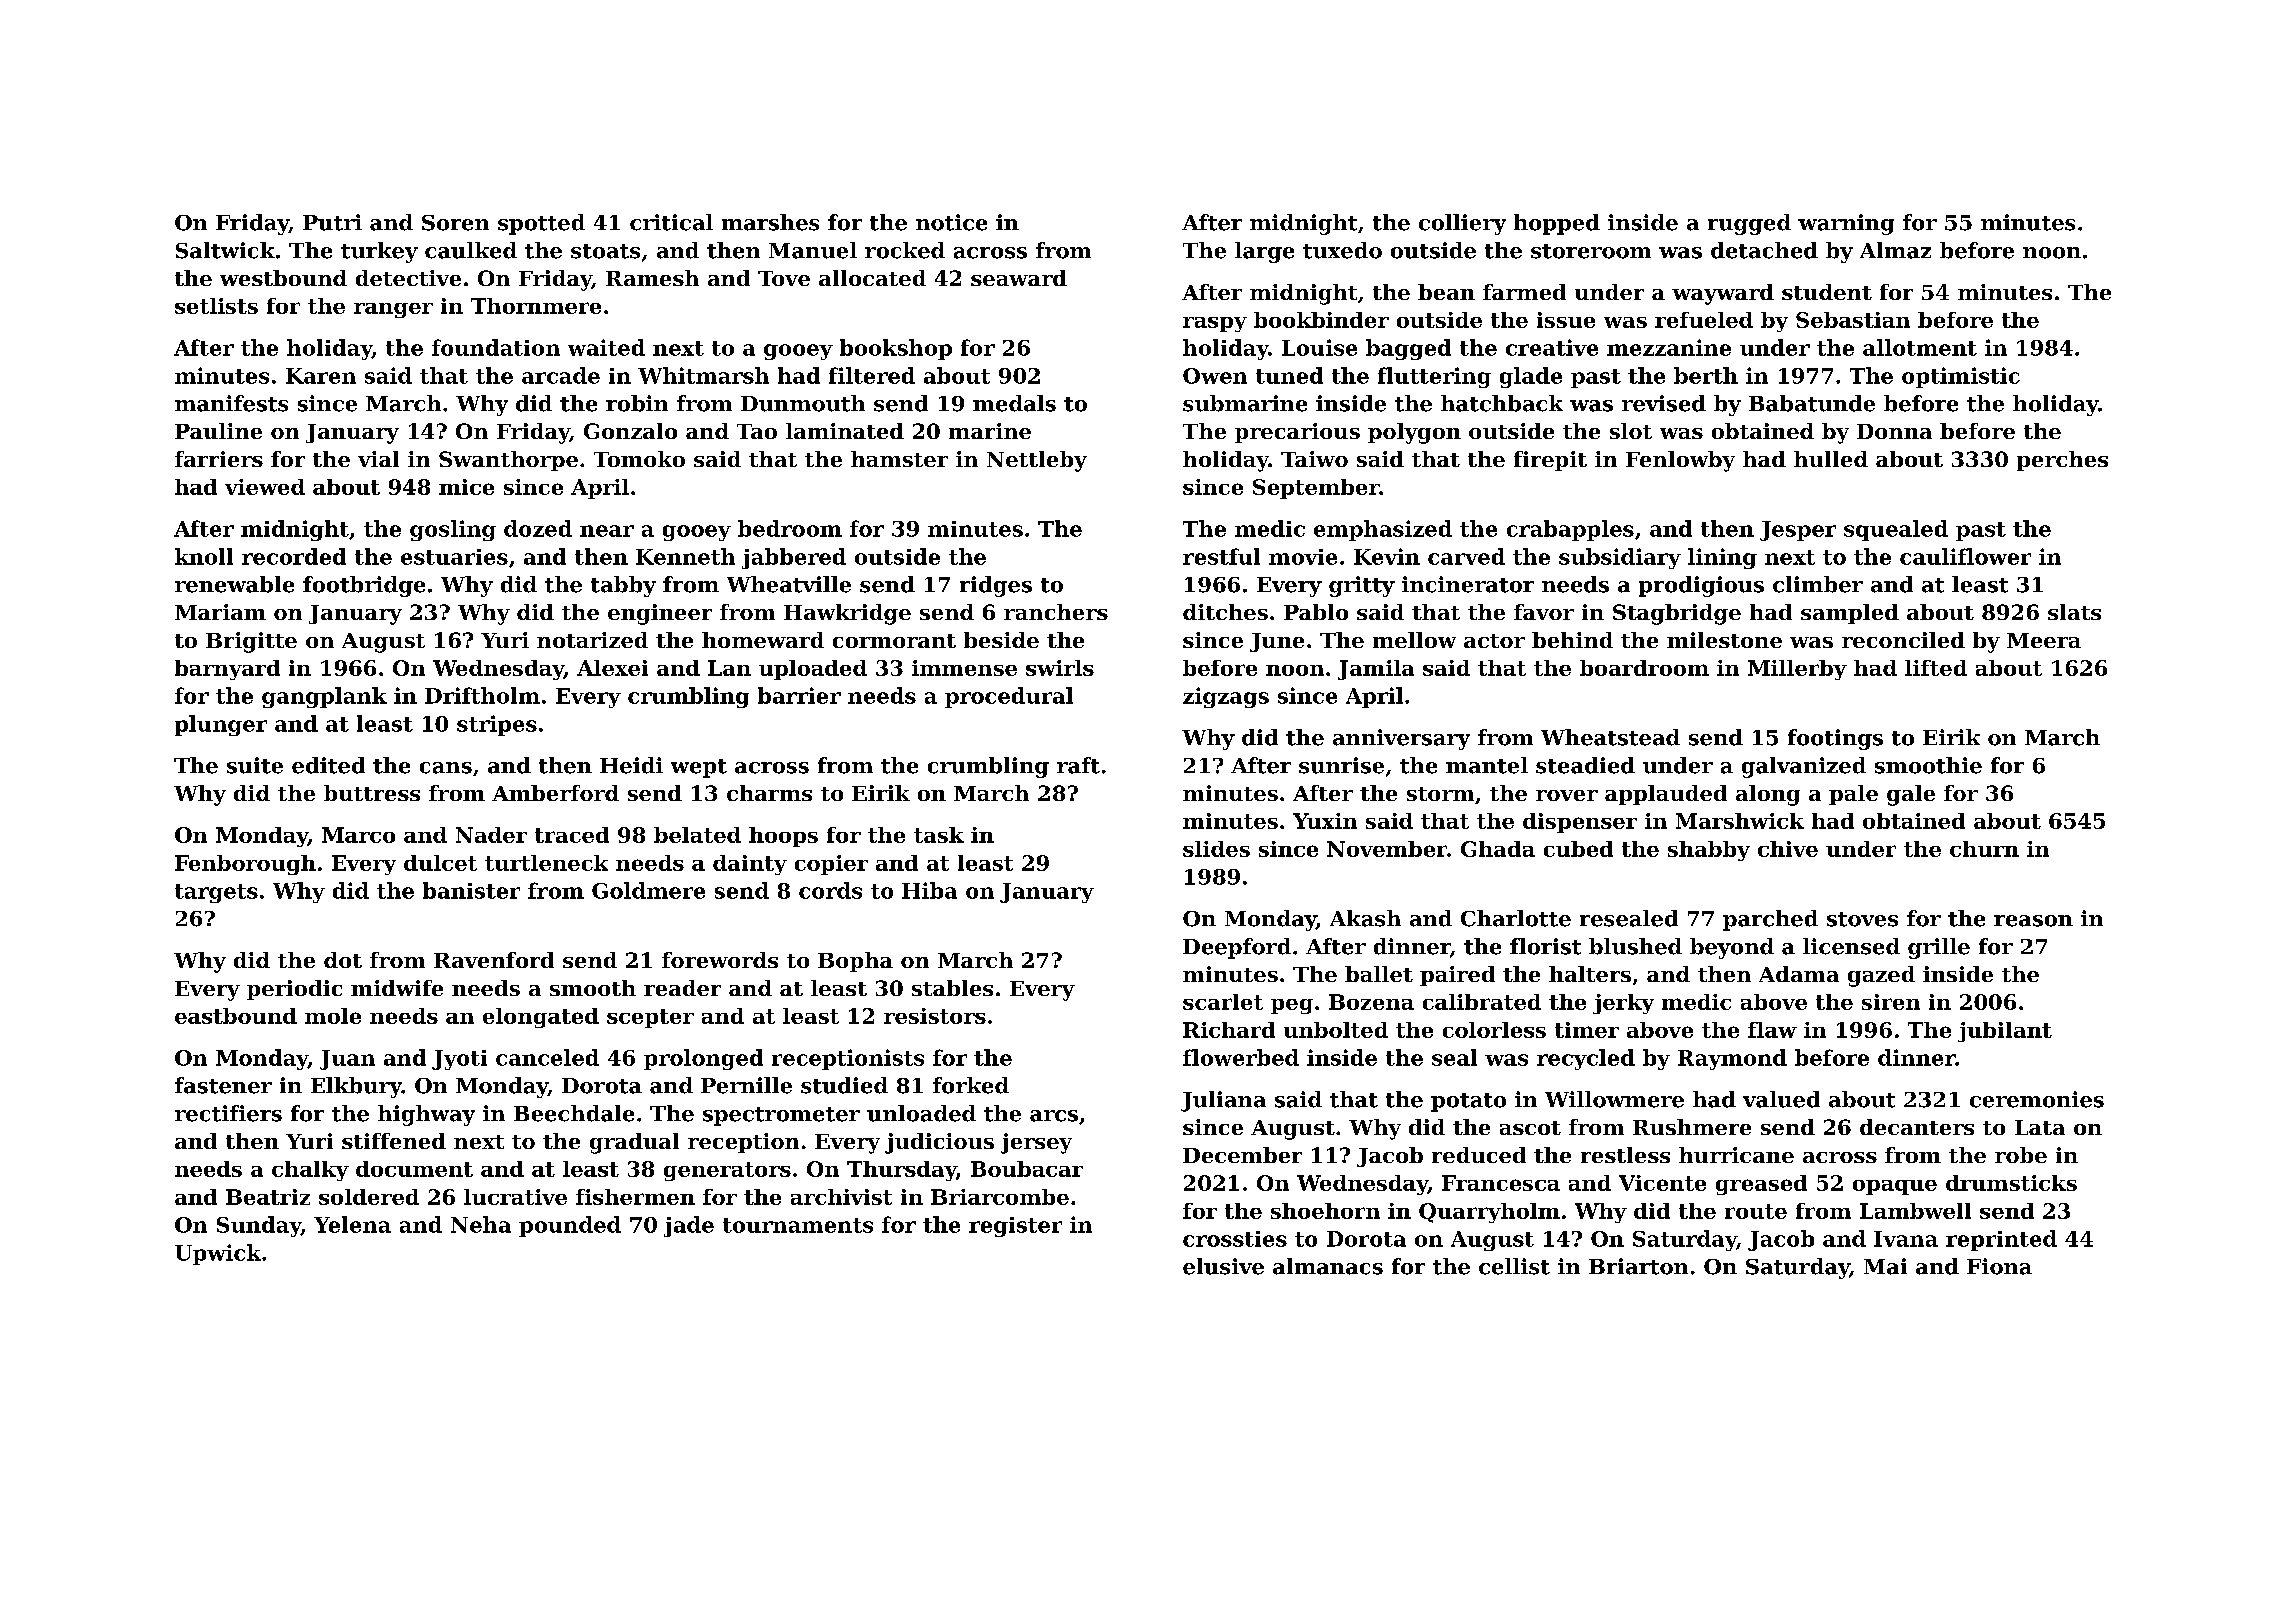 This document has height=1620, width=2292. What do you see at coordinates (1241, 1057) in the document?
I see `flowerbed` at bounding box center [1241, 1057].
